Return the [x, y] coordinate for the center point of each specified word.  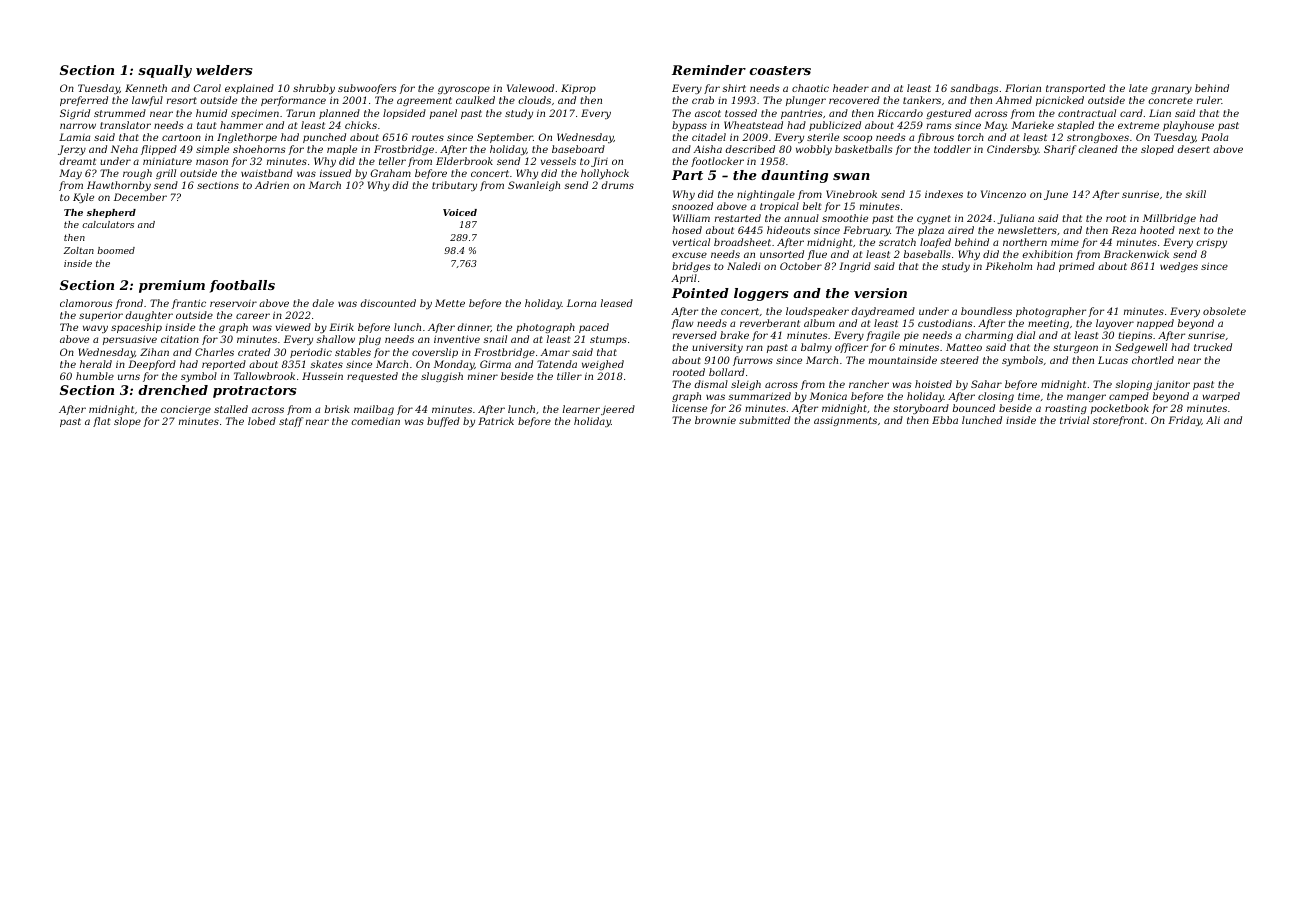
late [1138, 88]
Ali [1213, 420]
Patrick [496, 421]
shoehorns [259, 149]
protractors [254, 392]
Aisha [708, 149]
